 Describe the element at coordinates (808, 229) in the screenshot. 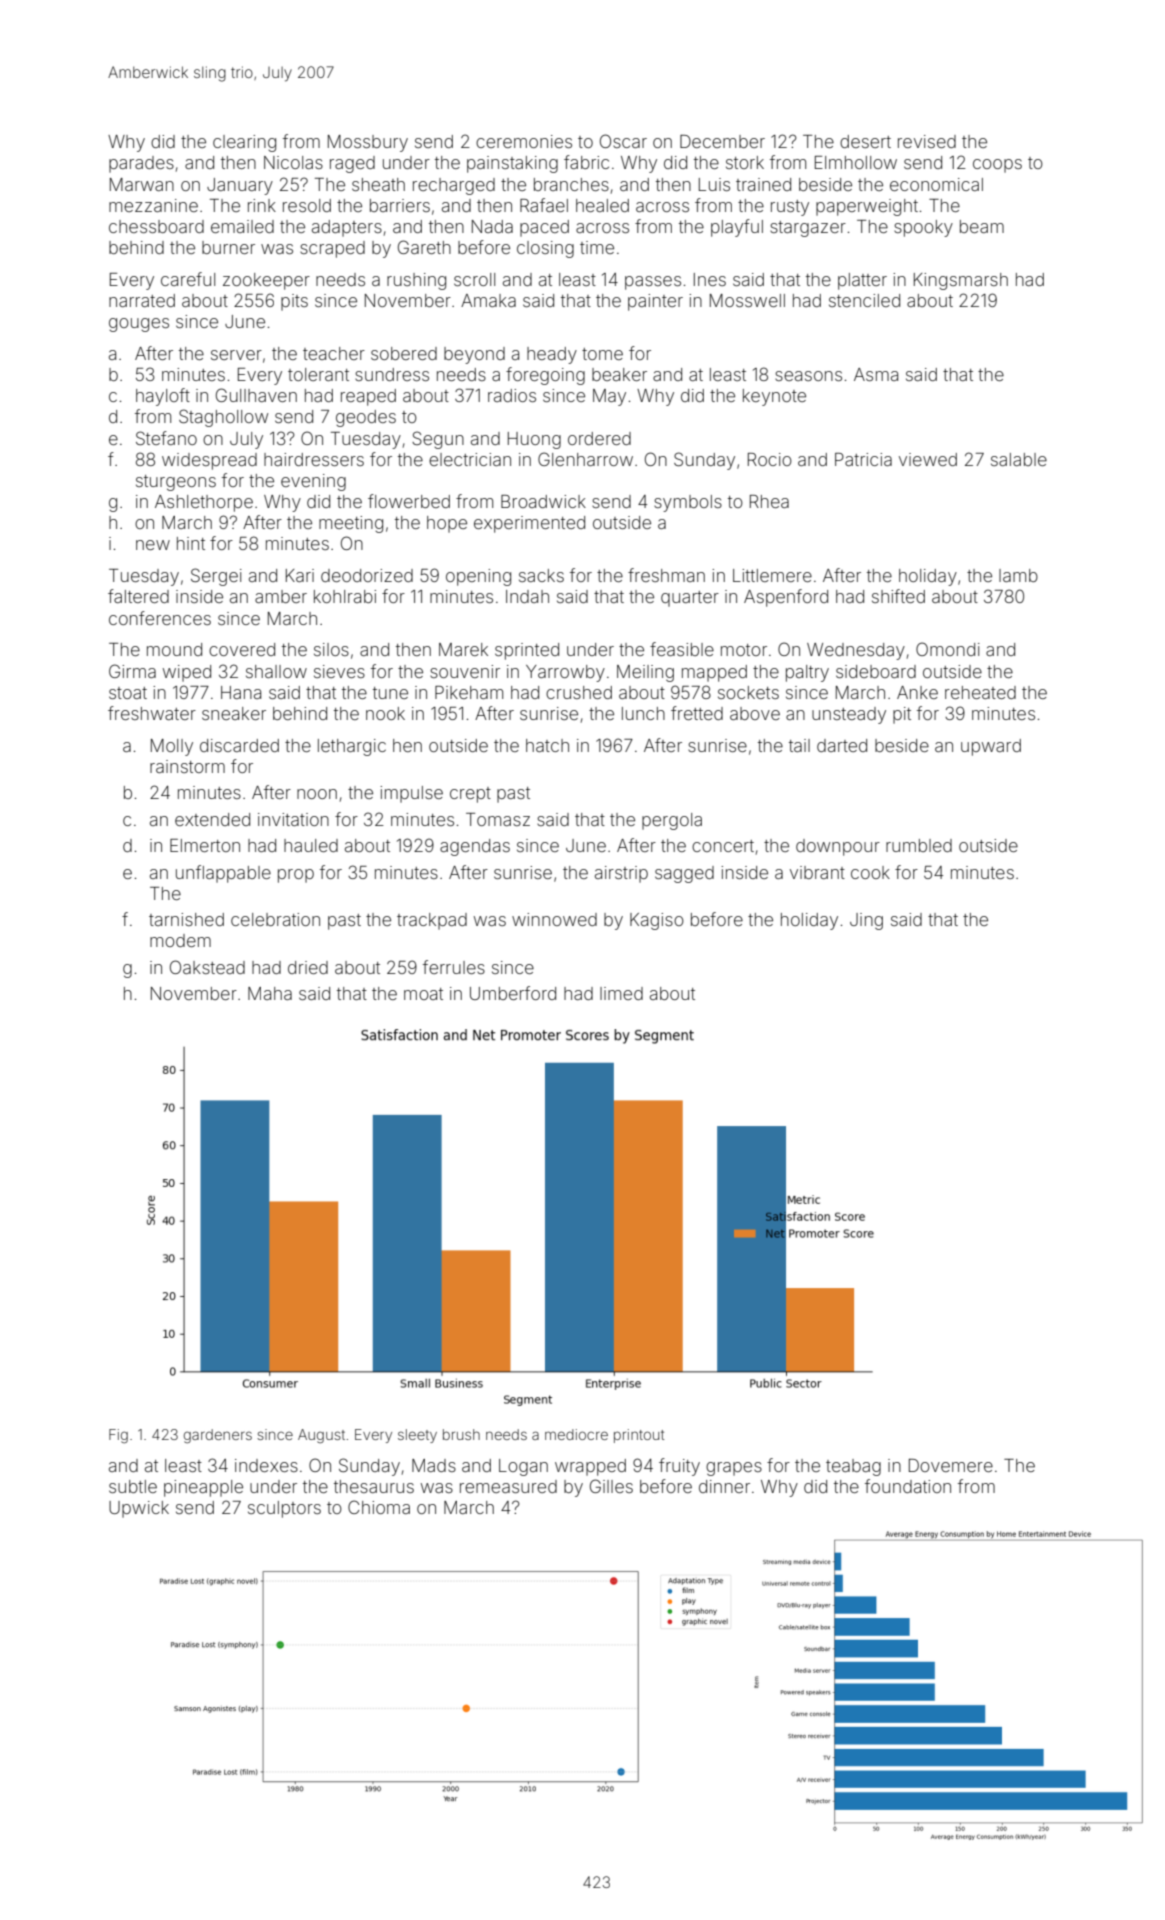

I see `stargazer` at that location.
